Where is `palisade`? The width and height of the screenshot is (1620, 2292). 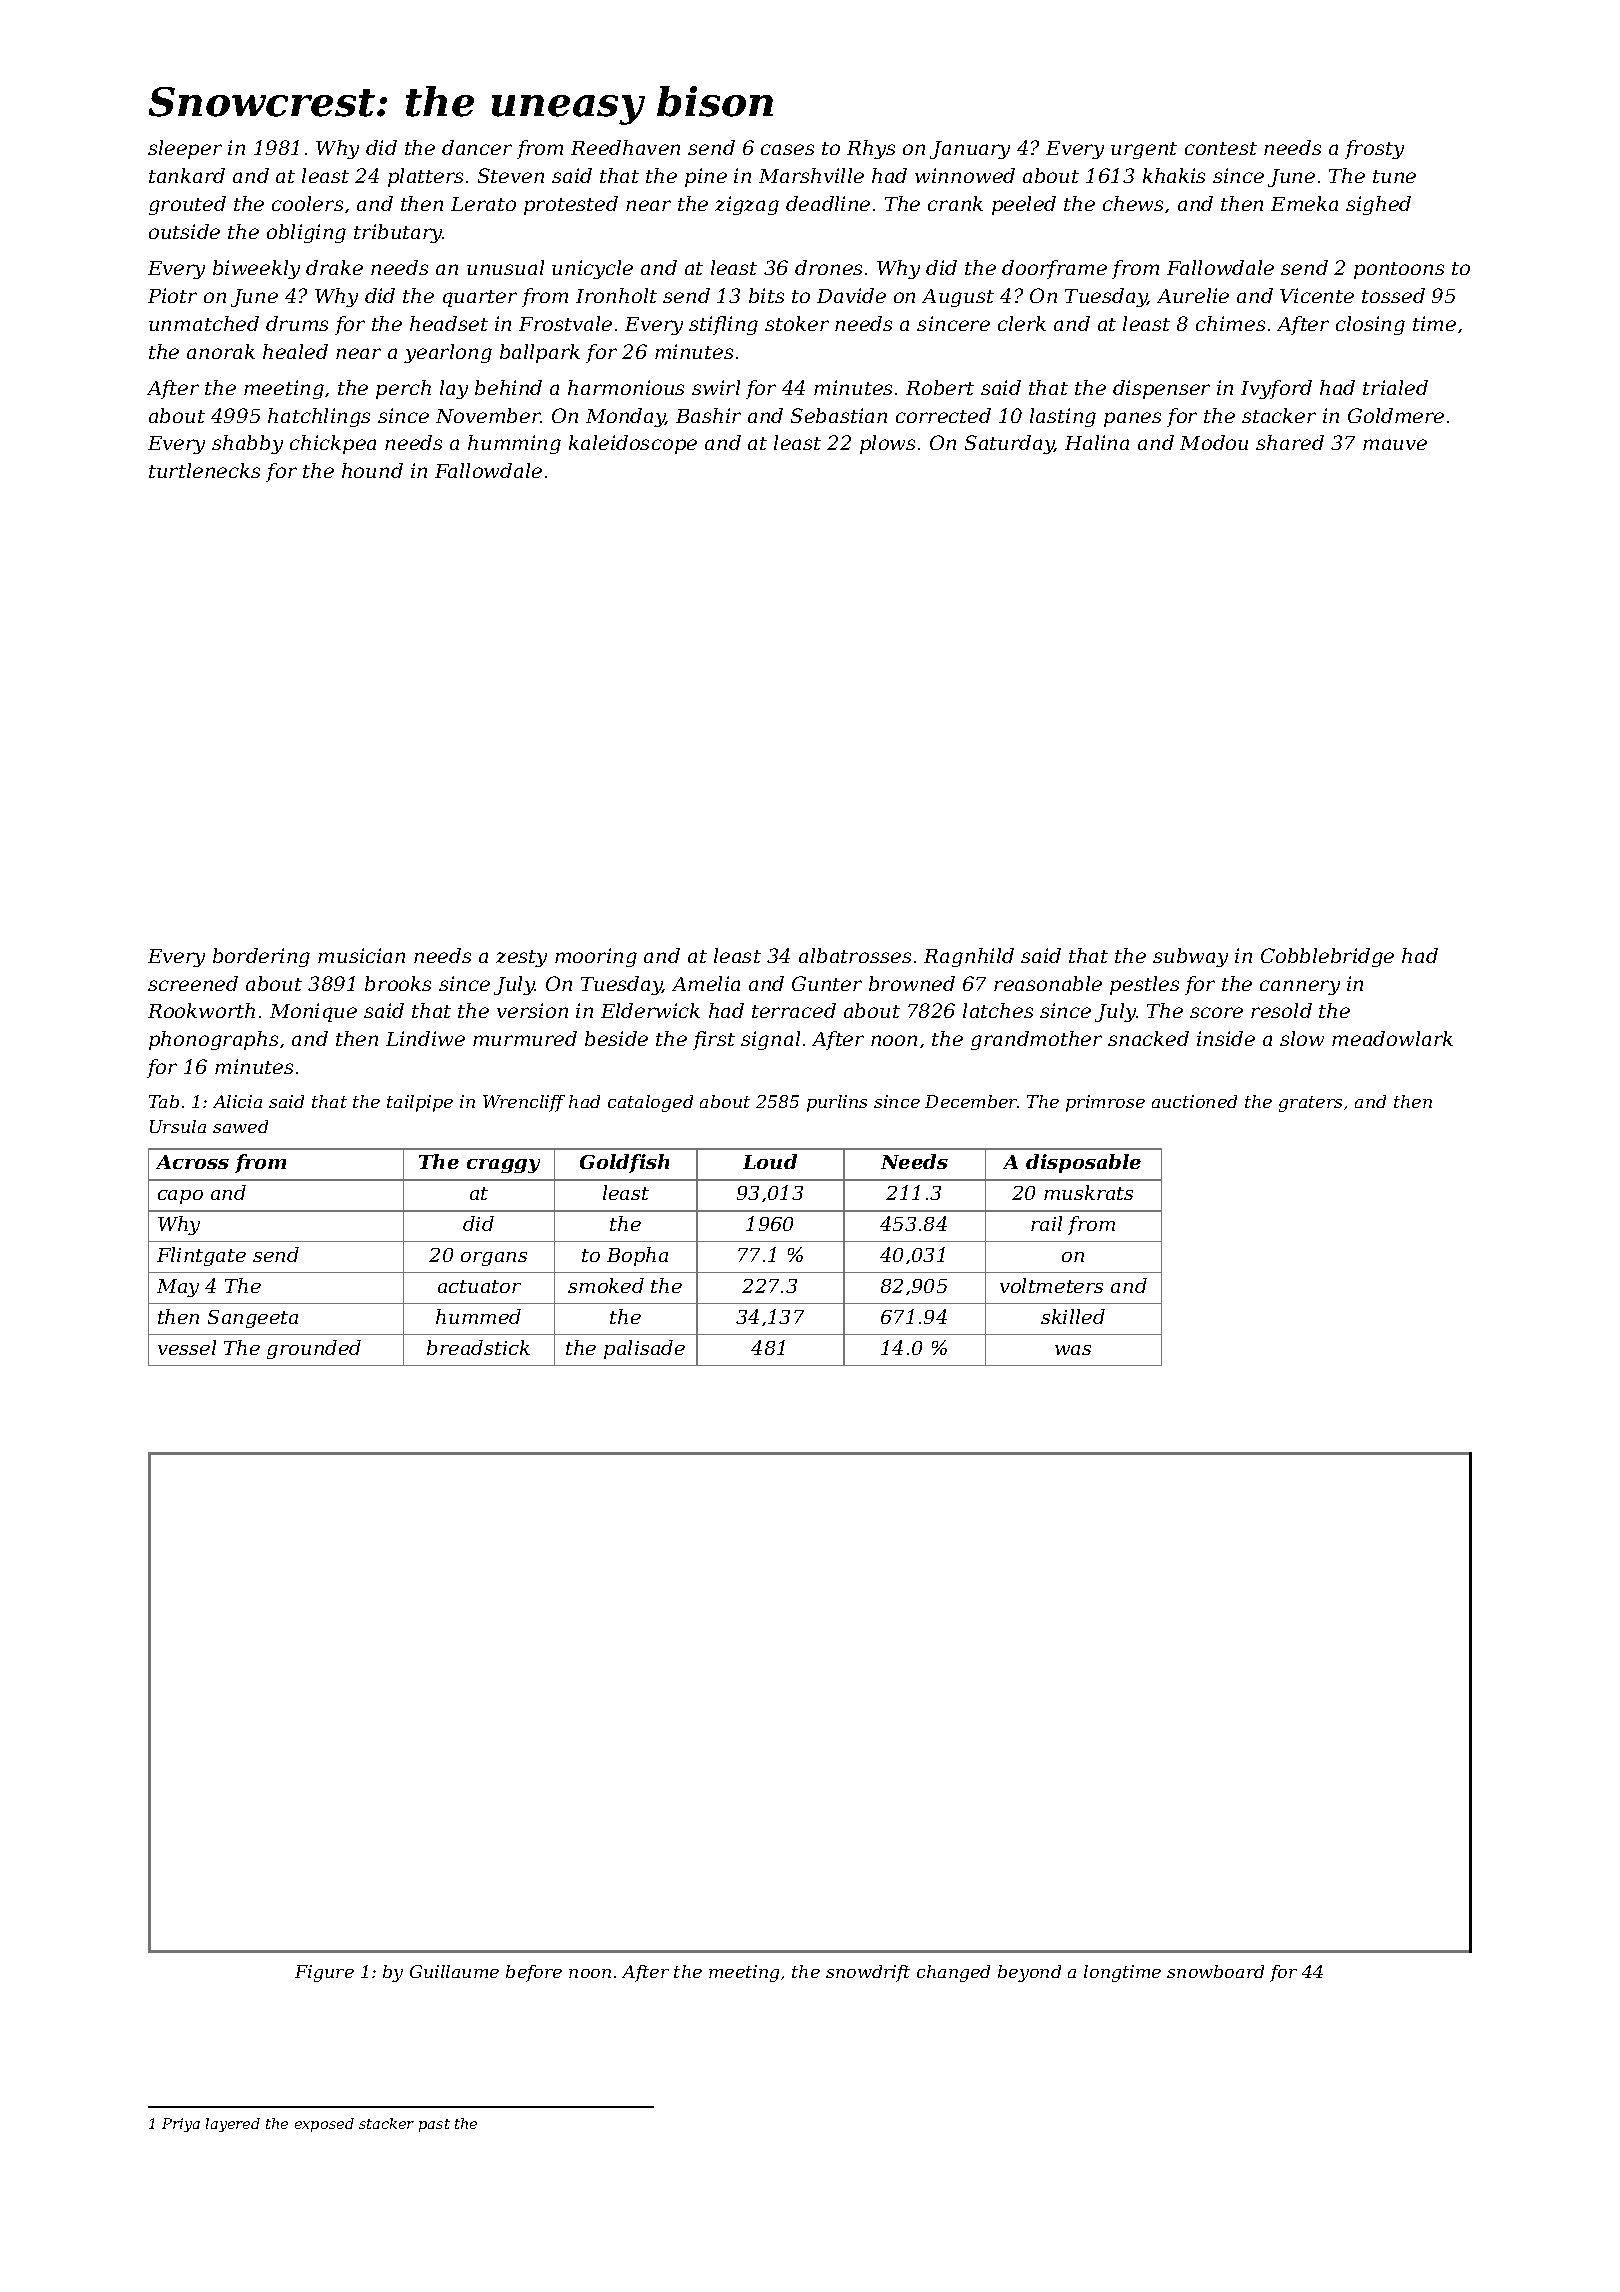
palisade is located at coordinates (644, 1349).
